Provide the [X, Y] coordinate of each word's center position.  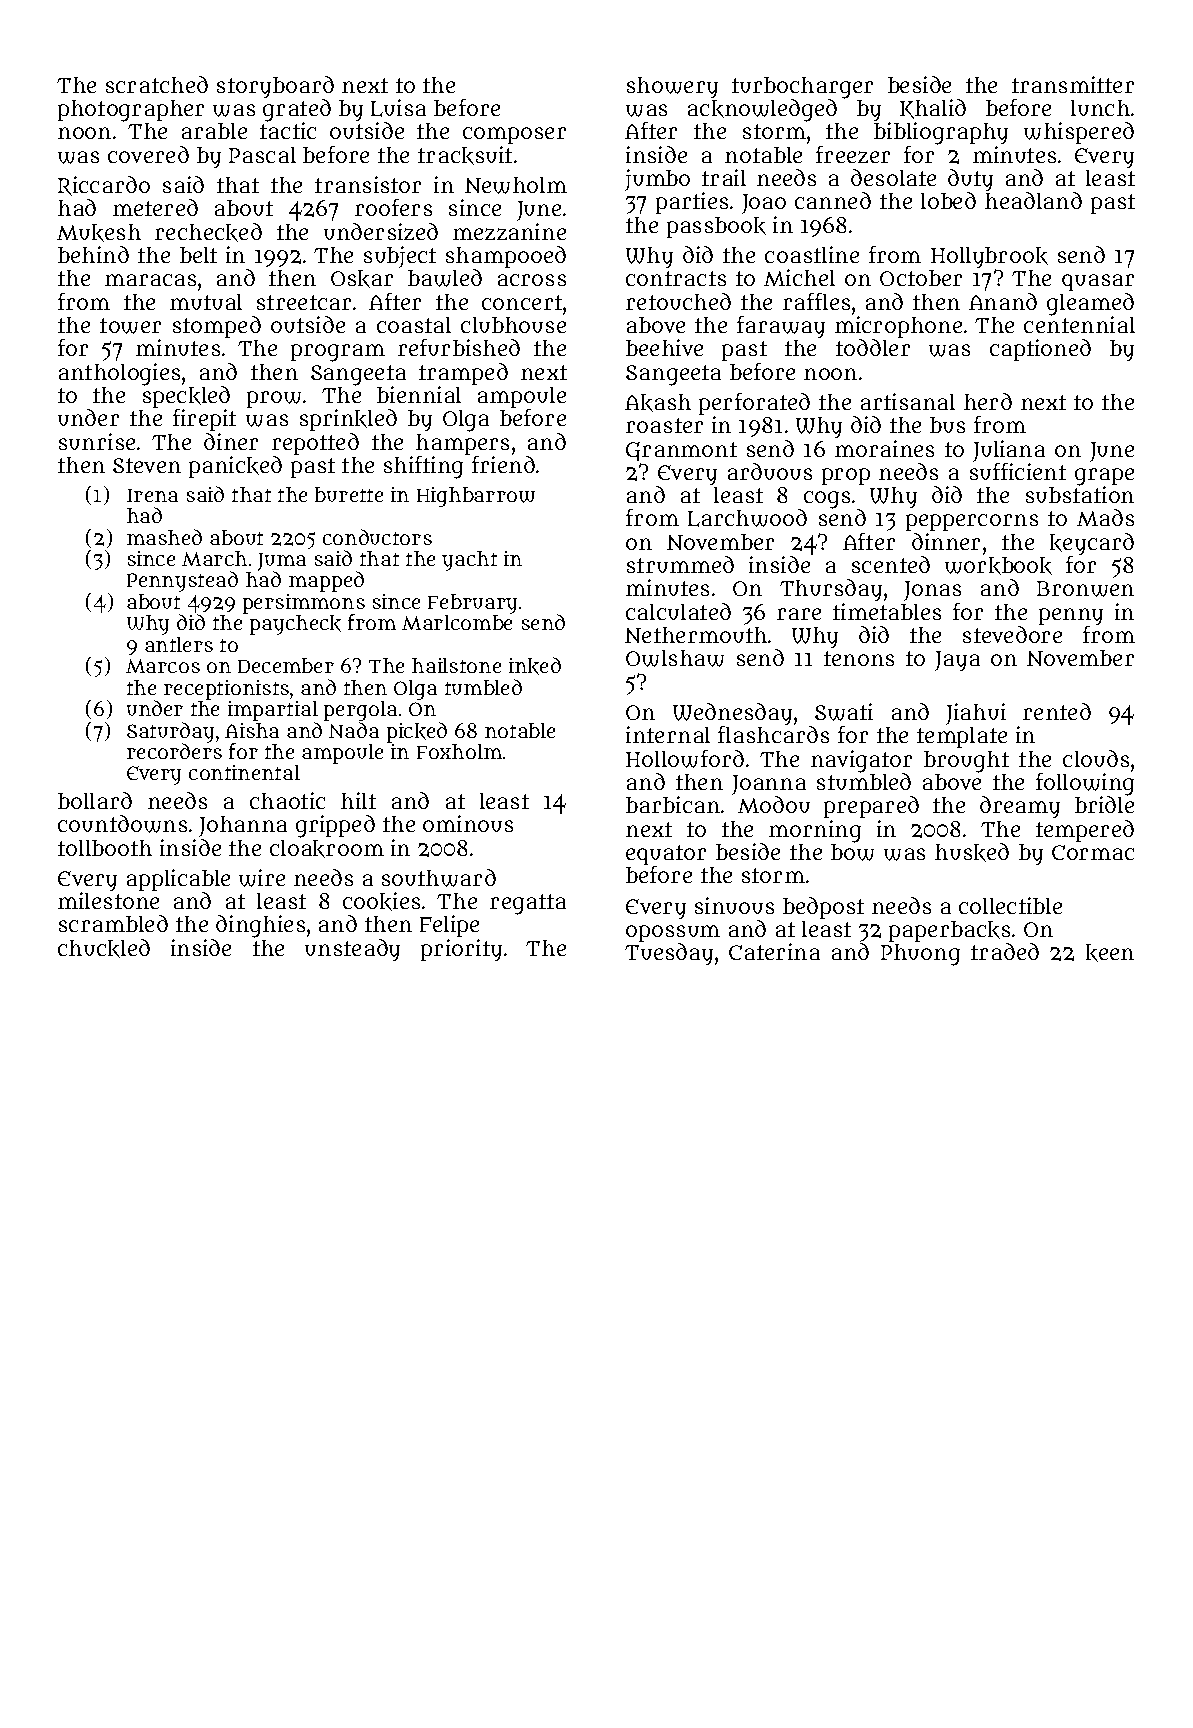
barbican [673, 804]
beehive [664, 347]
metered [155, 207]
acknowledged [762, 110]
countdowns [122, 824]
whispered [1079, 133]
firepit [204, 420]
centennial [1079, 324]
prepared [871, 807]
